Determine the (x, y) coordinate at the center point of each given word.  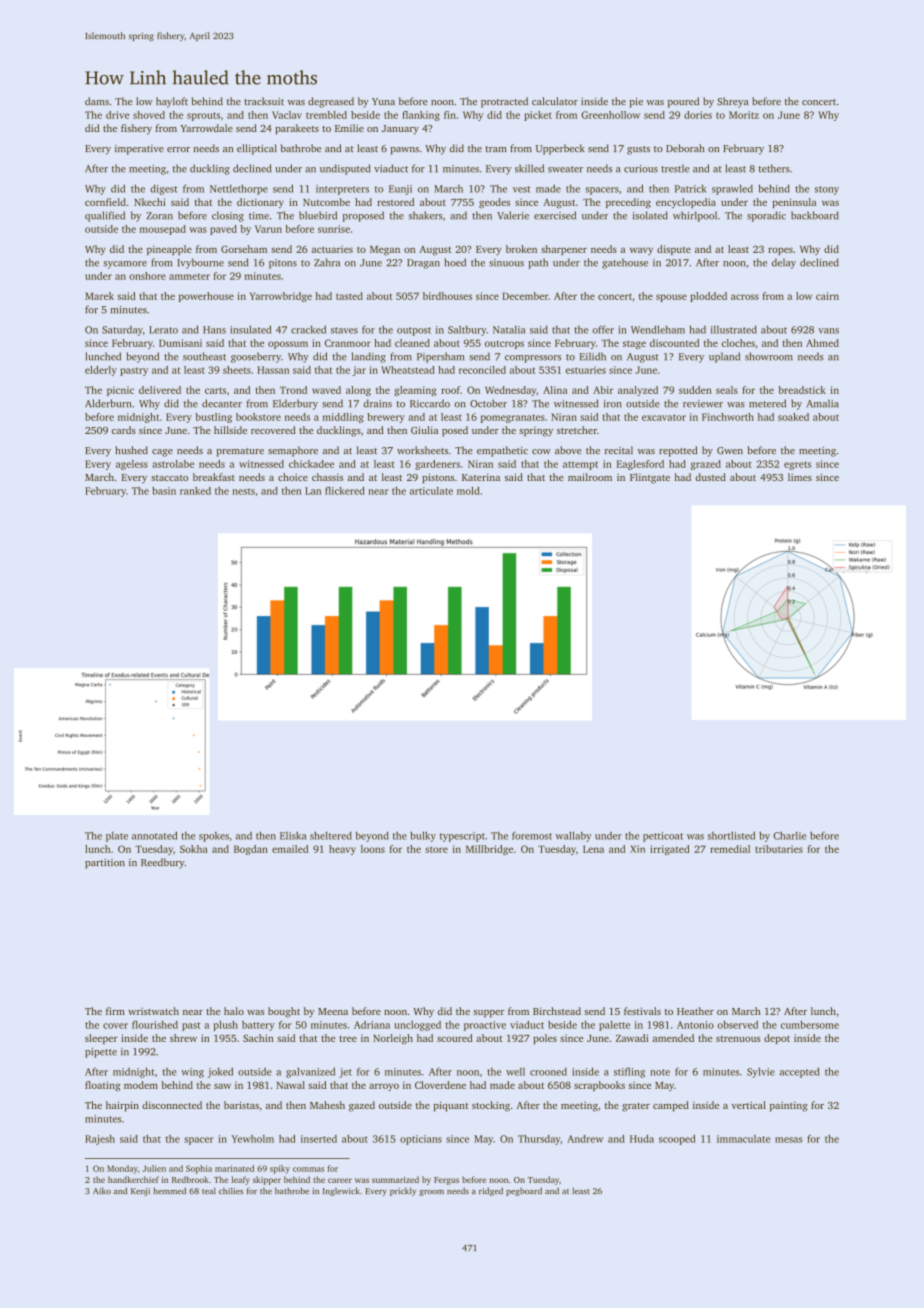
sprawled (732, 189)
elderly (101, 371)
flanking (421, 116)
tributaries (779, 849)
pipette (101, 1053)
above (568, 450)
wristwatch (153, 1011)
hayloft (172, 102)
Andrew (585, 1139)
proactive (485, 1026)
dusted (711, 477)
